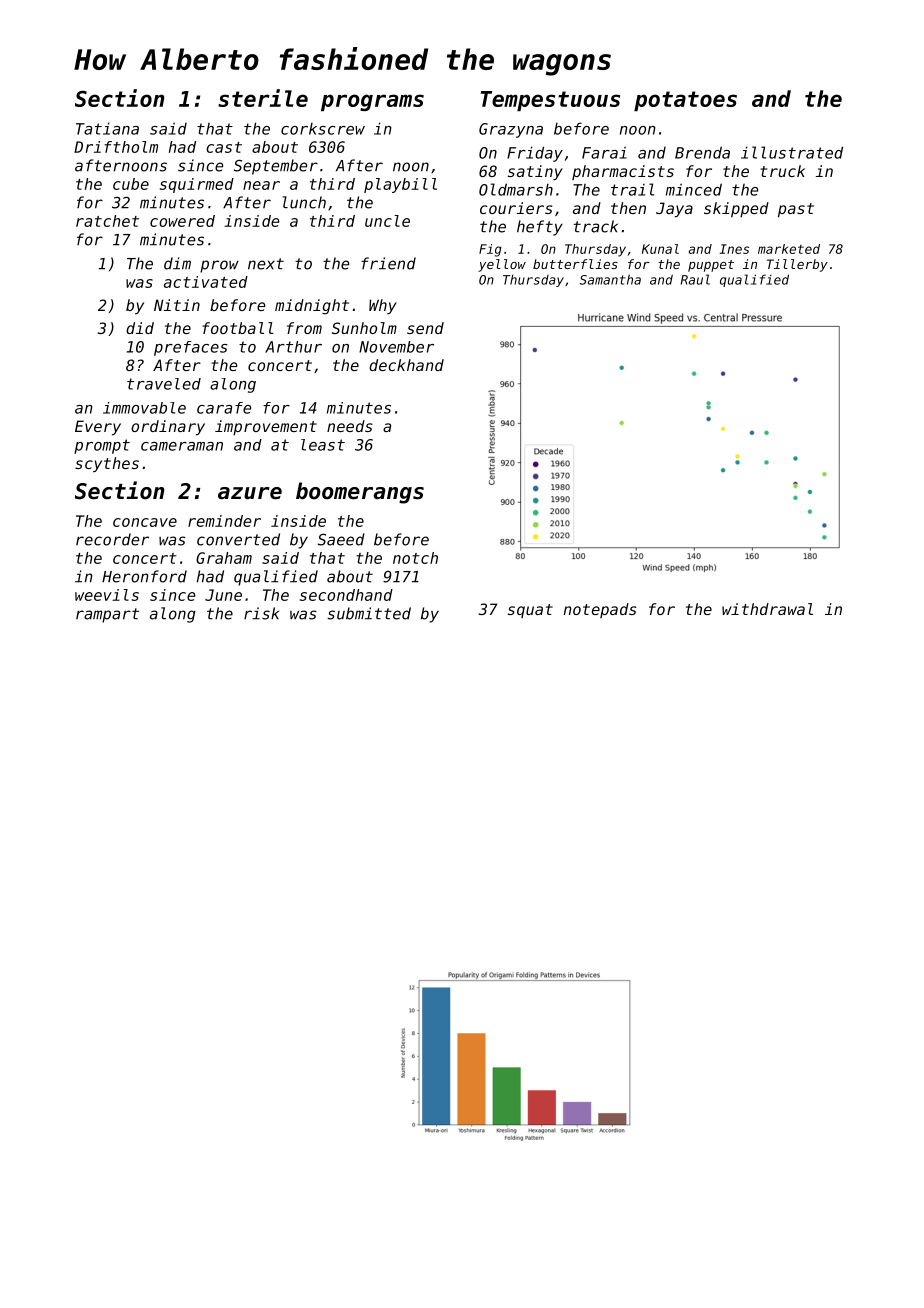 The height and width of the page is (1308, 924). Describe the element at coordinates (250, 493) in the page. I see `azure` at that location.
